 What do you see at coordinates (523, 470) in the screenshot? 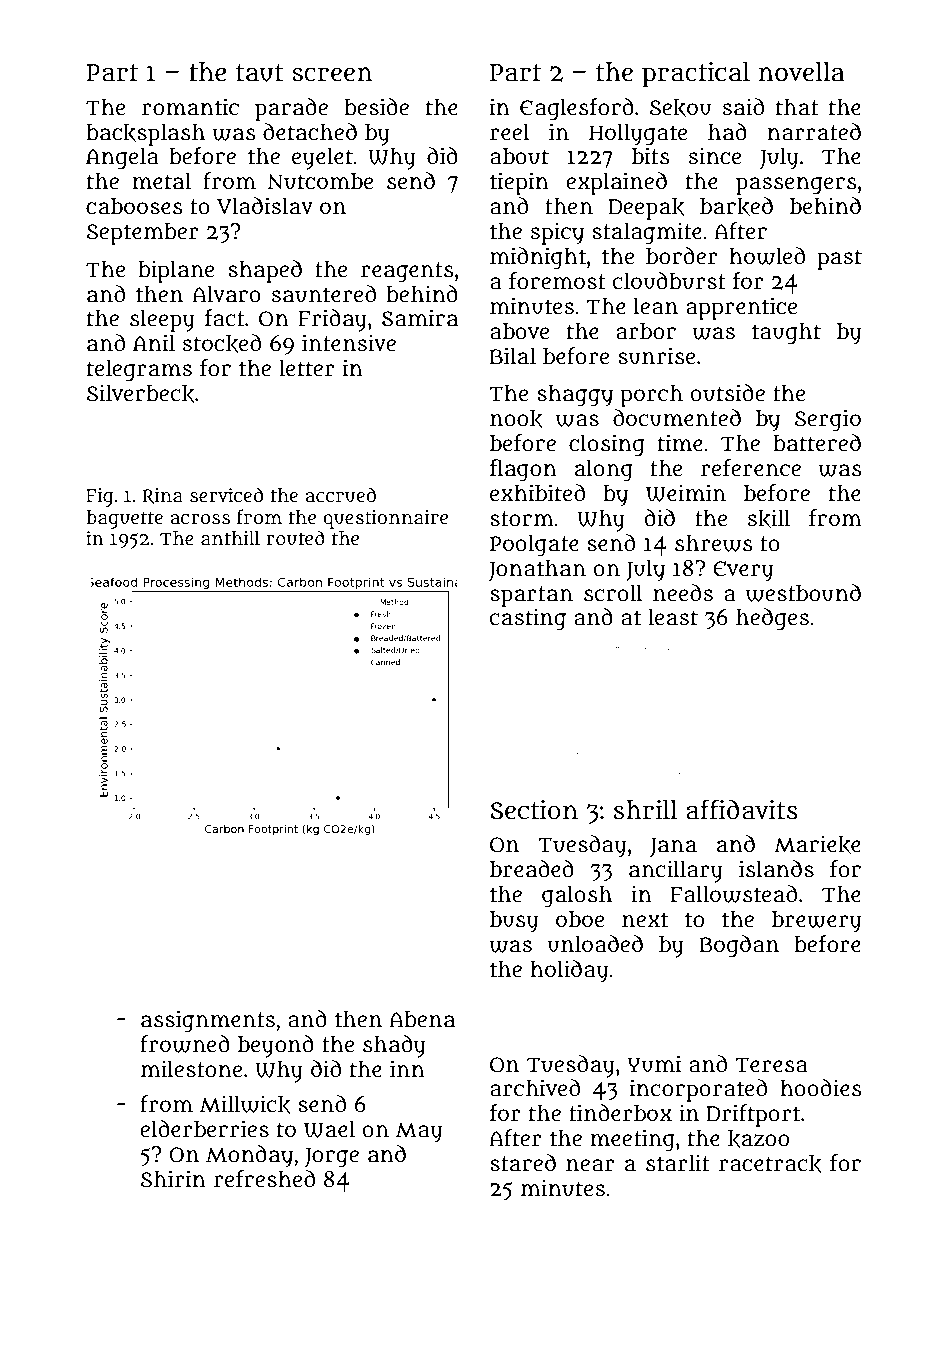
I see `flagon` at bounding box center [523, 470].
